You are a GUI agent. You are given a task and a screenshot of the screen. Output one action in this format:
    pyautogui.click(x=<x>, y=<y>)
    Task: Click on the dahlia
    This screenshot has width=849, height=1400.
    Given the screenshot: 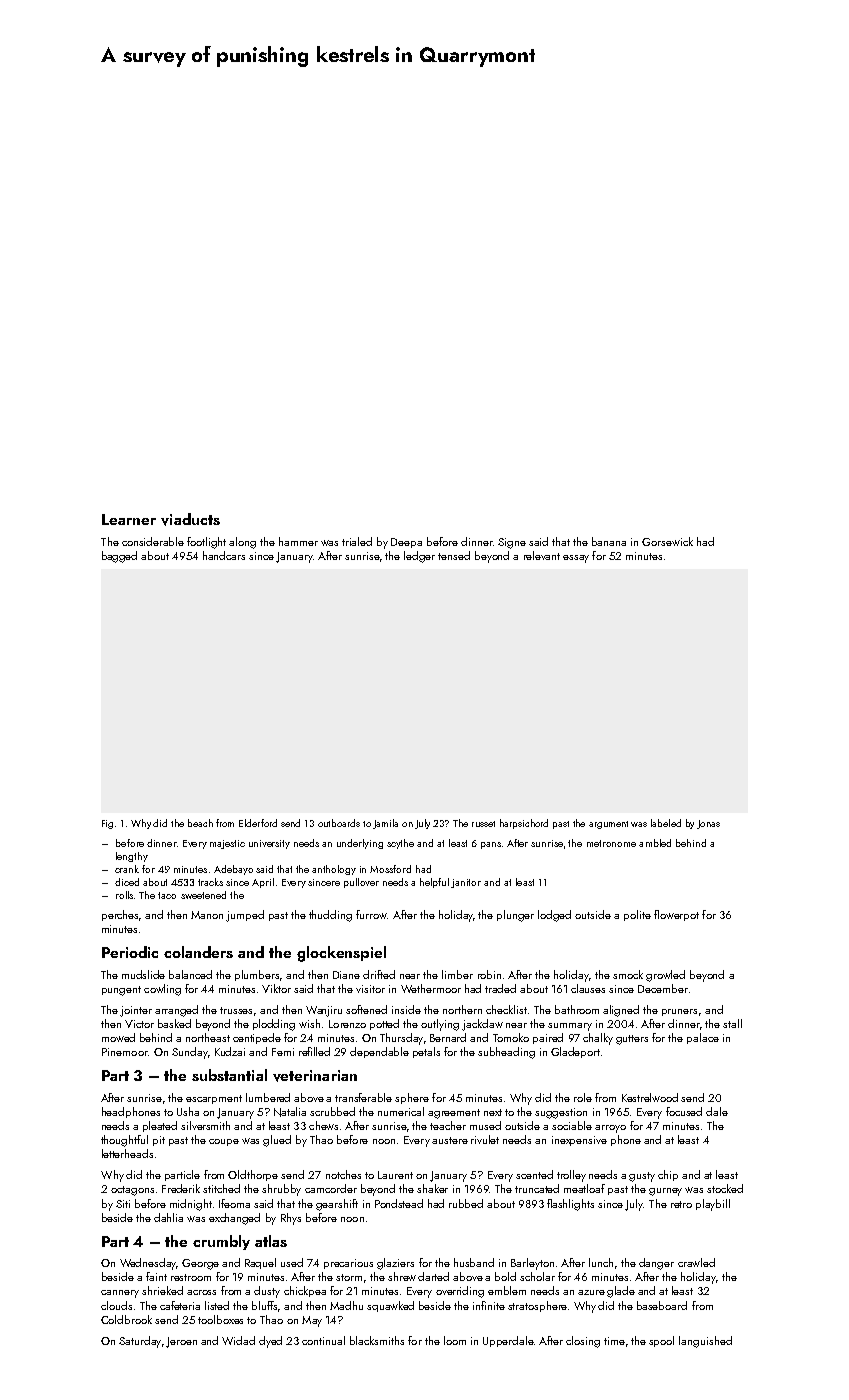 What is the action you would take?
    pyautogui.click(x=168, y=1217)
